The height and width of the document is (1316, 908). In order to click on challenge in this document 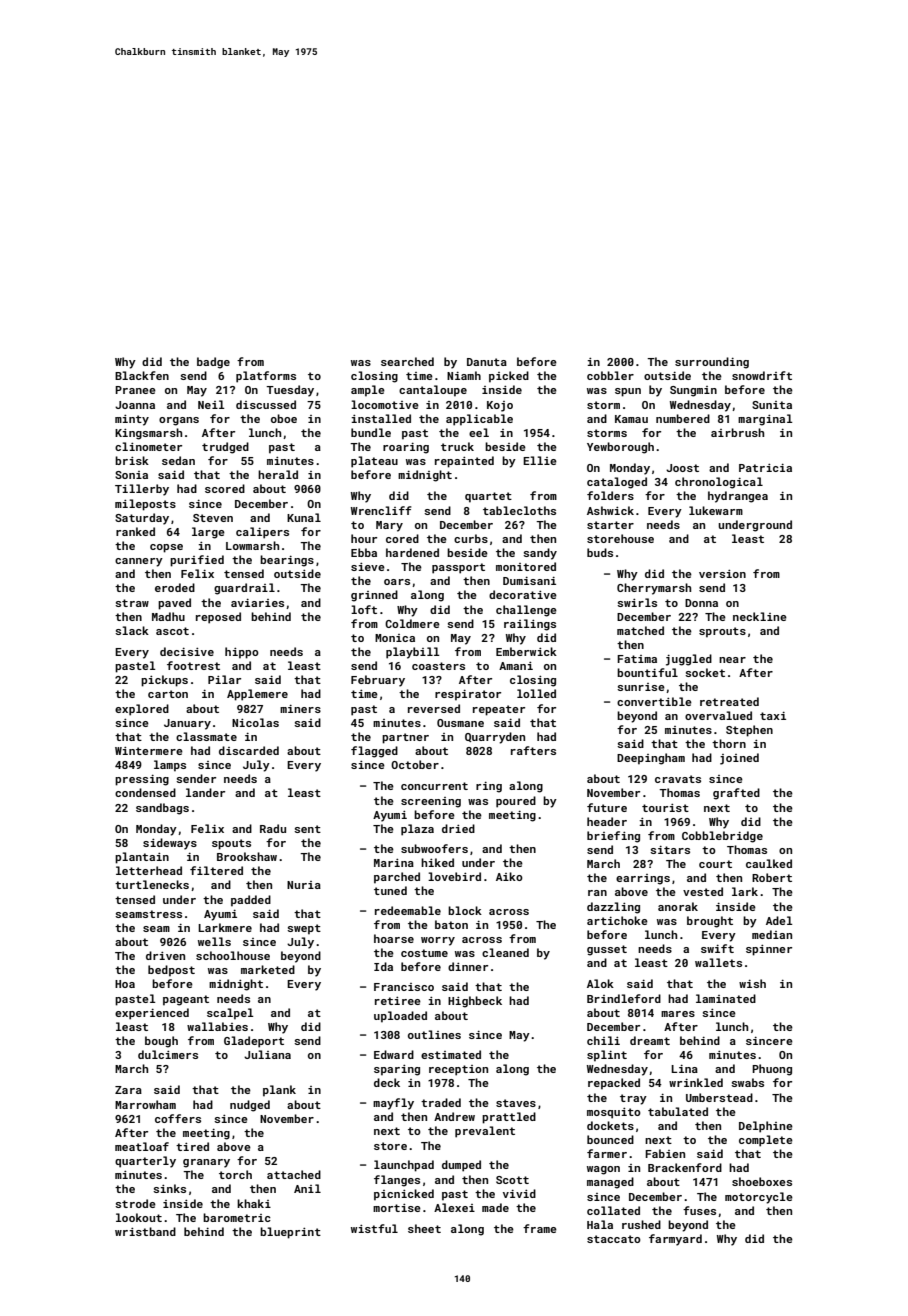, I will do `click(526, 611)`.
